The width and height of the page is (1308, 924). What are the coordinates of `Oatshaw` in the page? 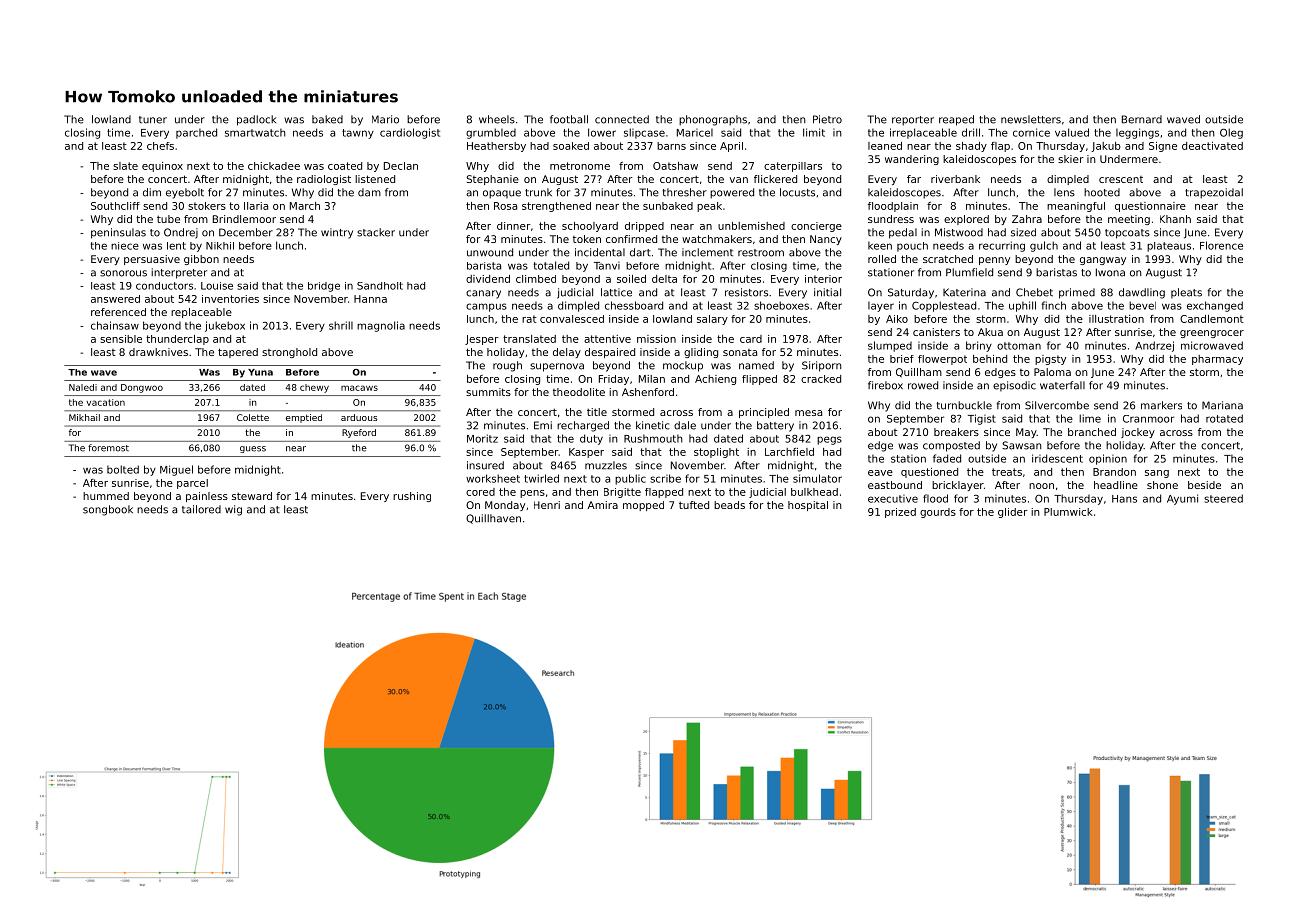 It's located at (675, 166).
